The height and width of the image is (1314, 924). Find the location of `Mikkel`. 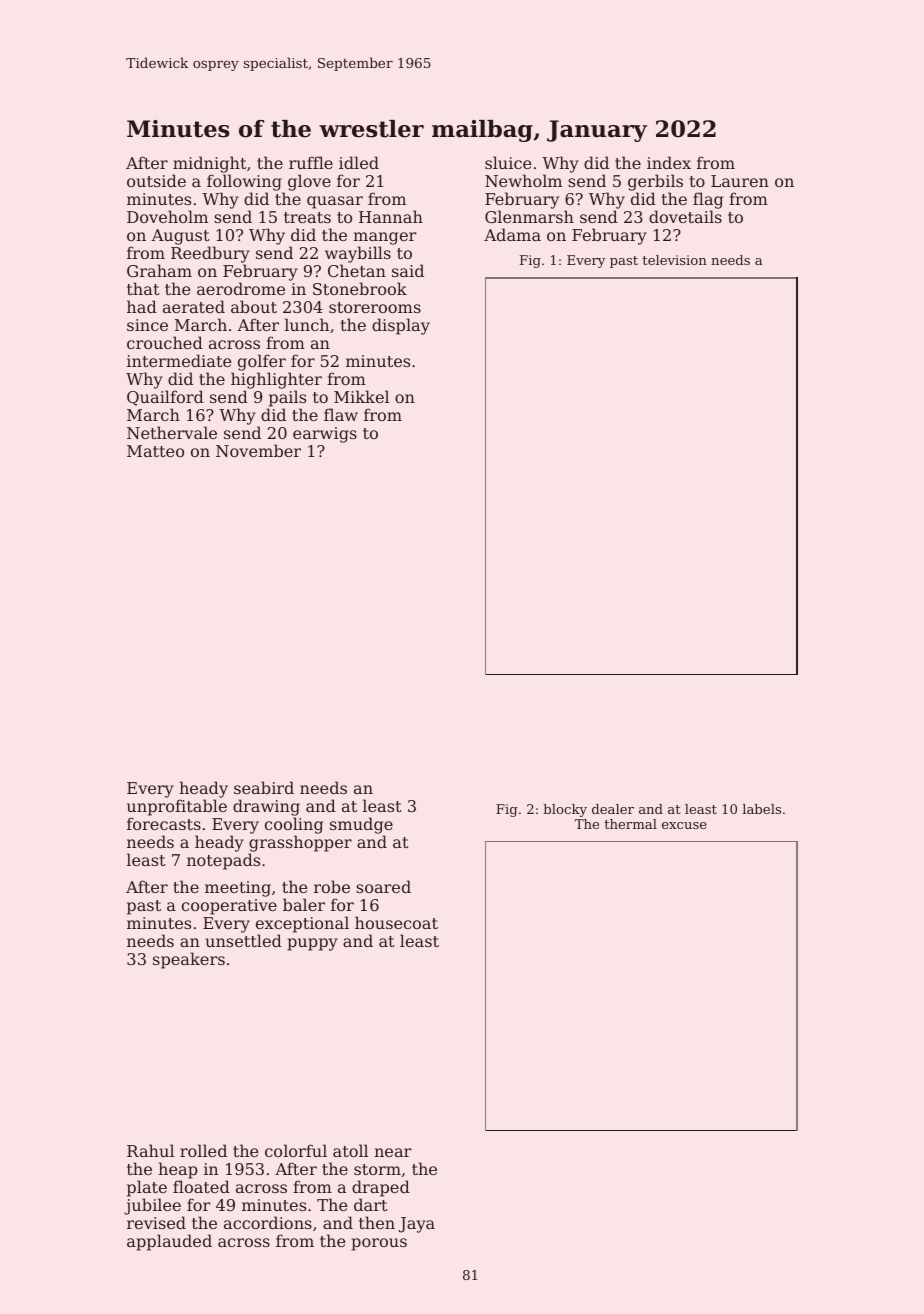

Mikkel is located at coordinates (361, 396).
